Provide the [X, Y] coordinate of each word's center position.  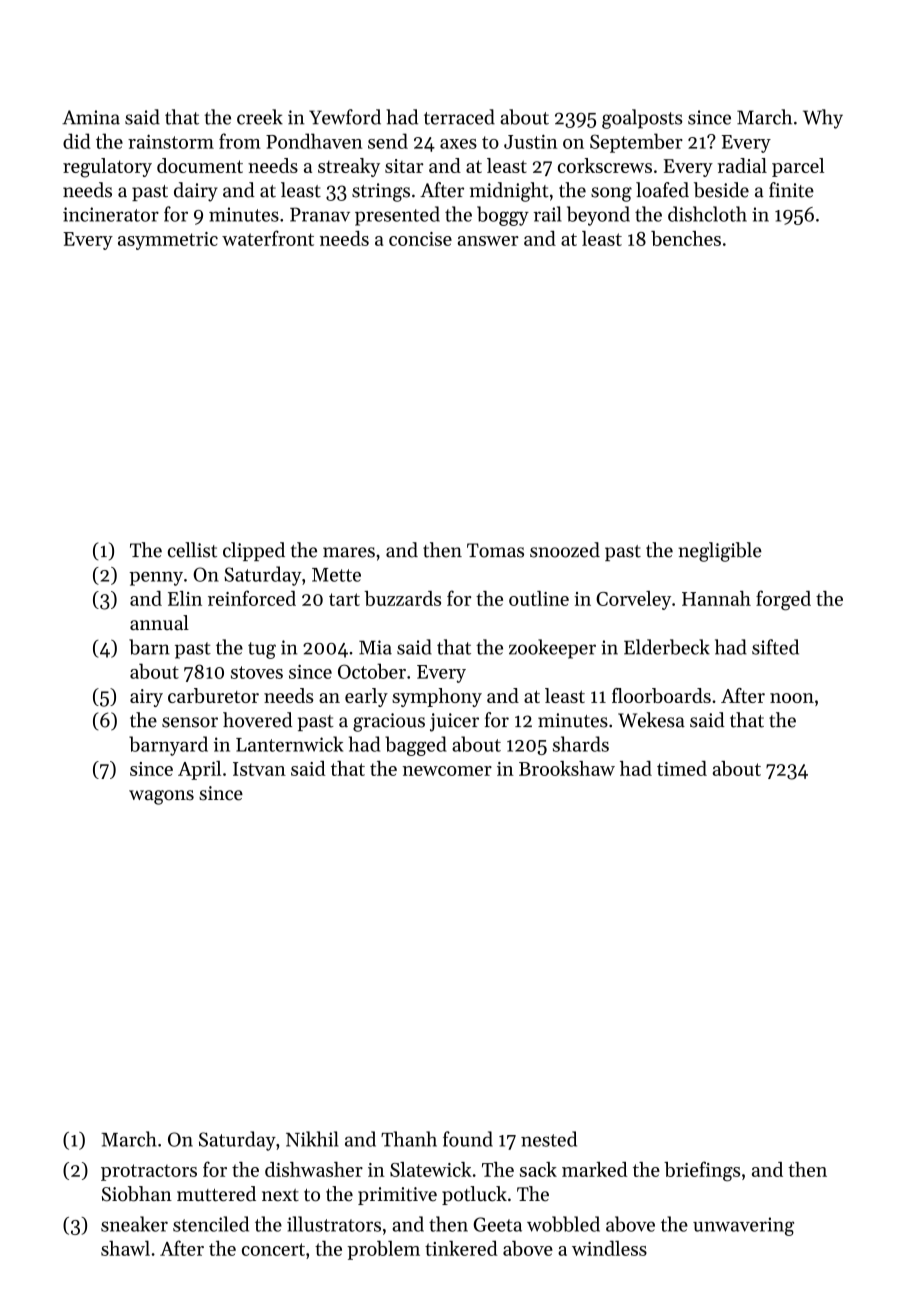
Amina [91, 117]
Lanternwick [289, 744]
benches [686, 238]
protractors [149, 1172]
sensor [190, 722]
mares [349, 552]
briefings [702, 1171]
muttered [216, 1194]
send [388, 141]
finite [791, 190]
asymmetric [168, 241]
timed [682, 768]
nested [549, 1139]
